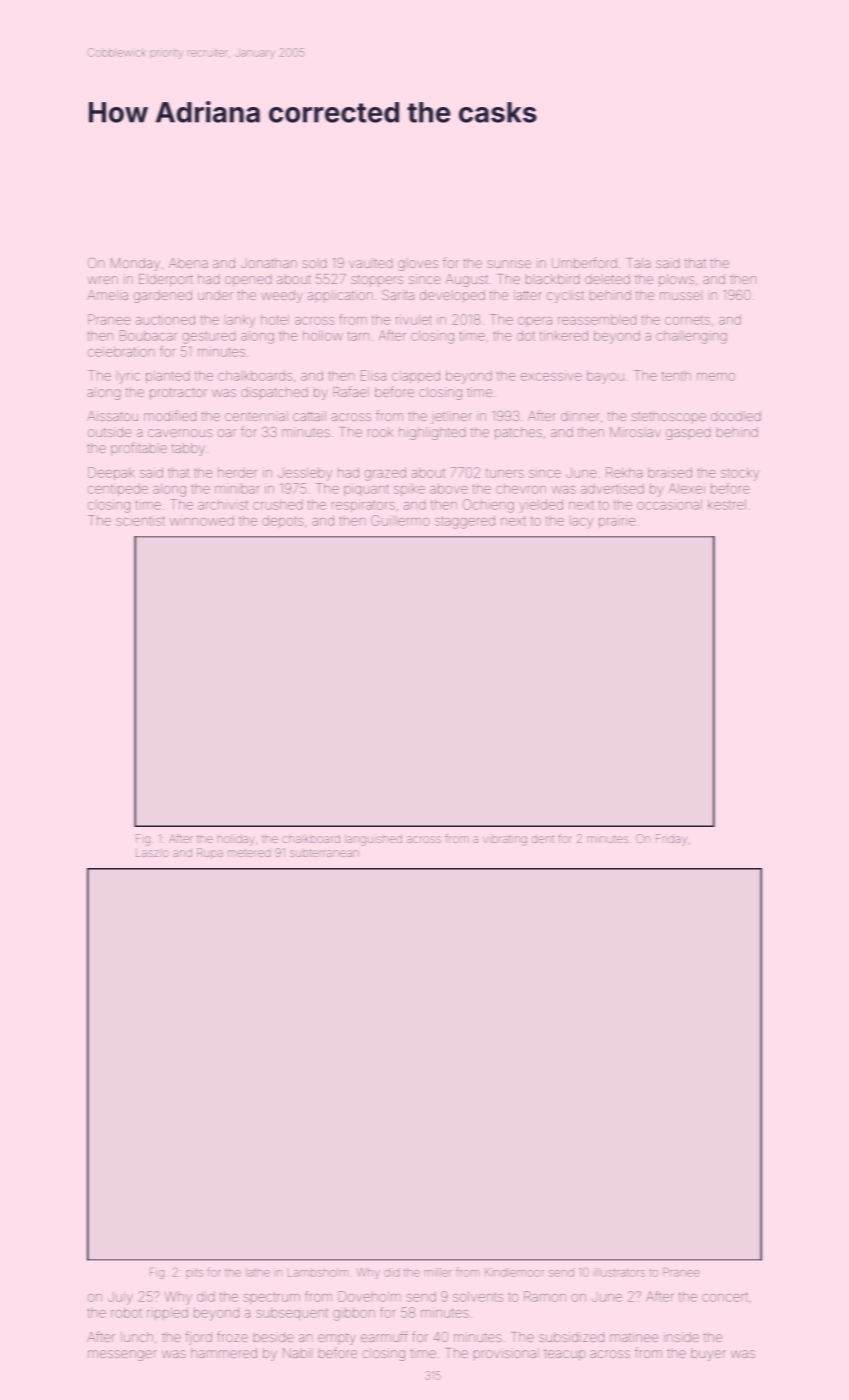  I want to click on languished, so click(373, 840).
